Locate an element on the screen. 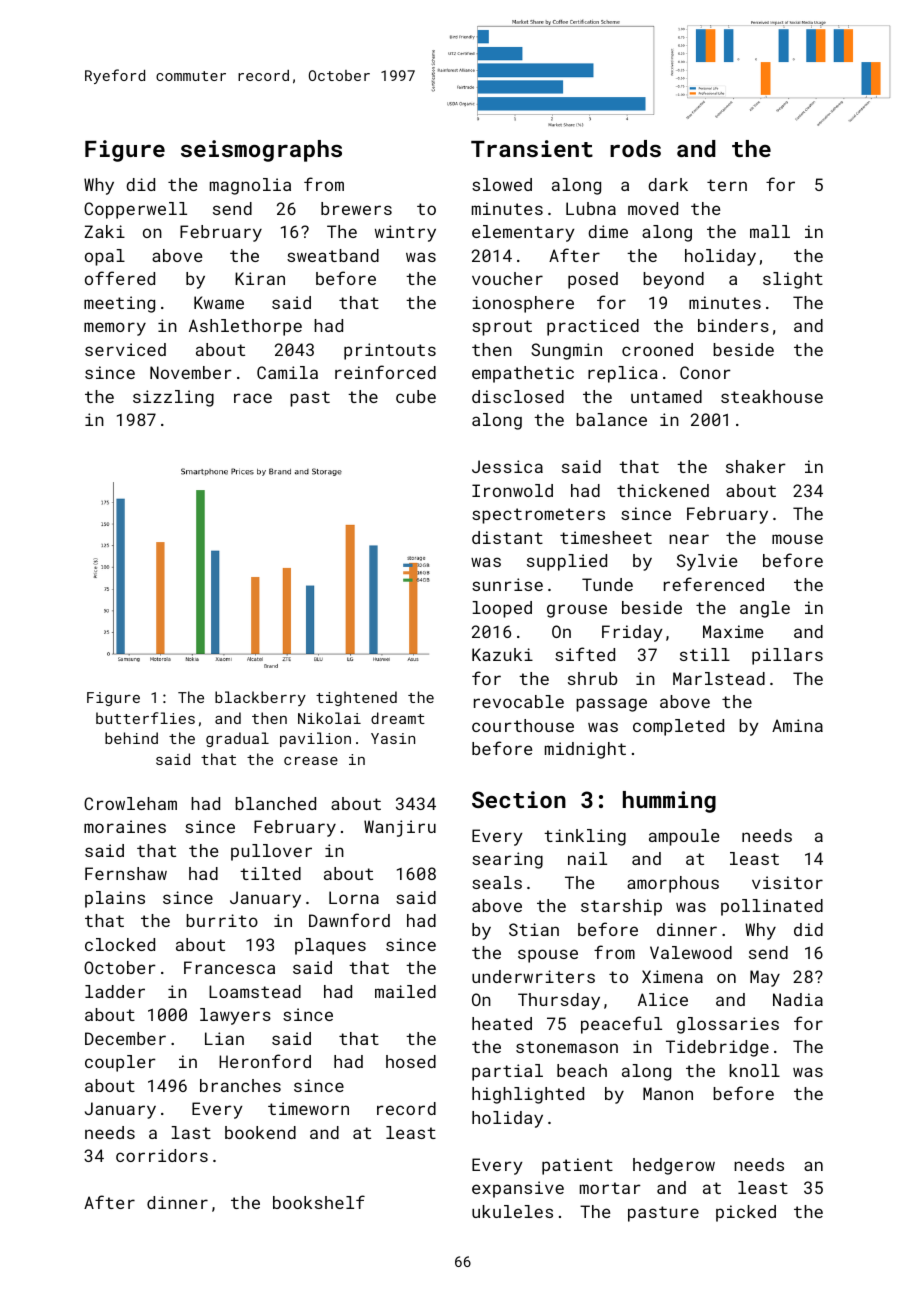 Image resolution: width=908 pixels, height=1316 pixels. bookend is located at coordinates (260, 1132).
